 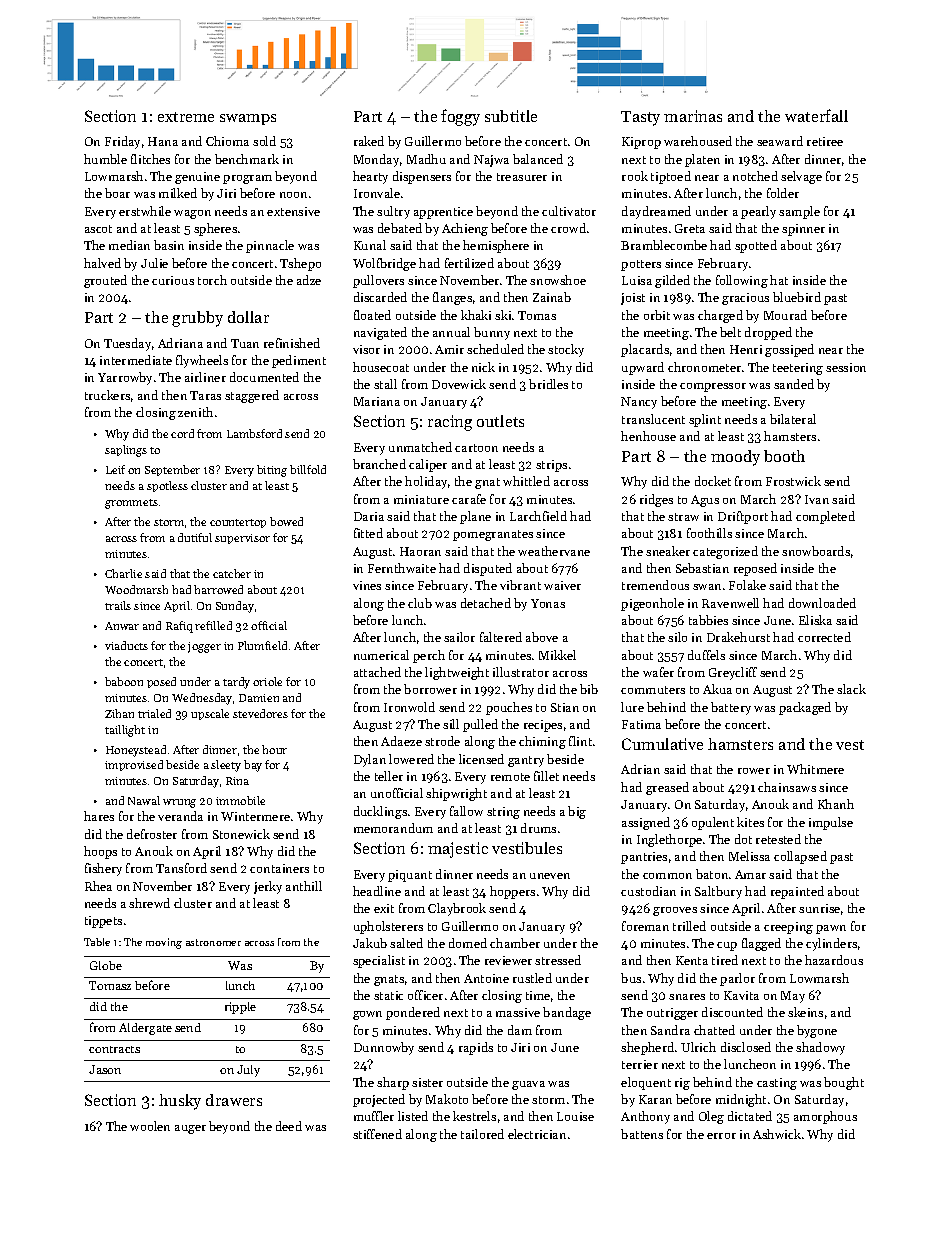 What do you see at coordinates (713, 823) in the image?
I see `opulent` at bounding box center [713, 823].
